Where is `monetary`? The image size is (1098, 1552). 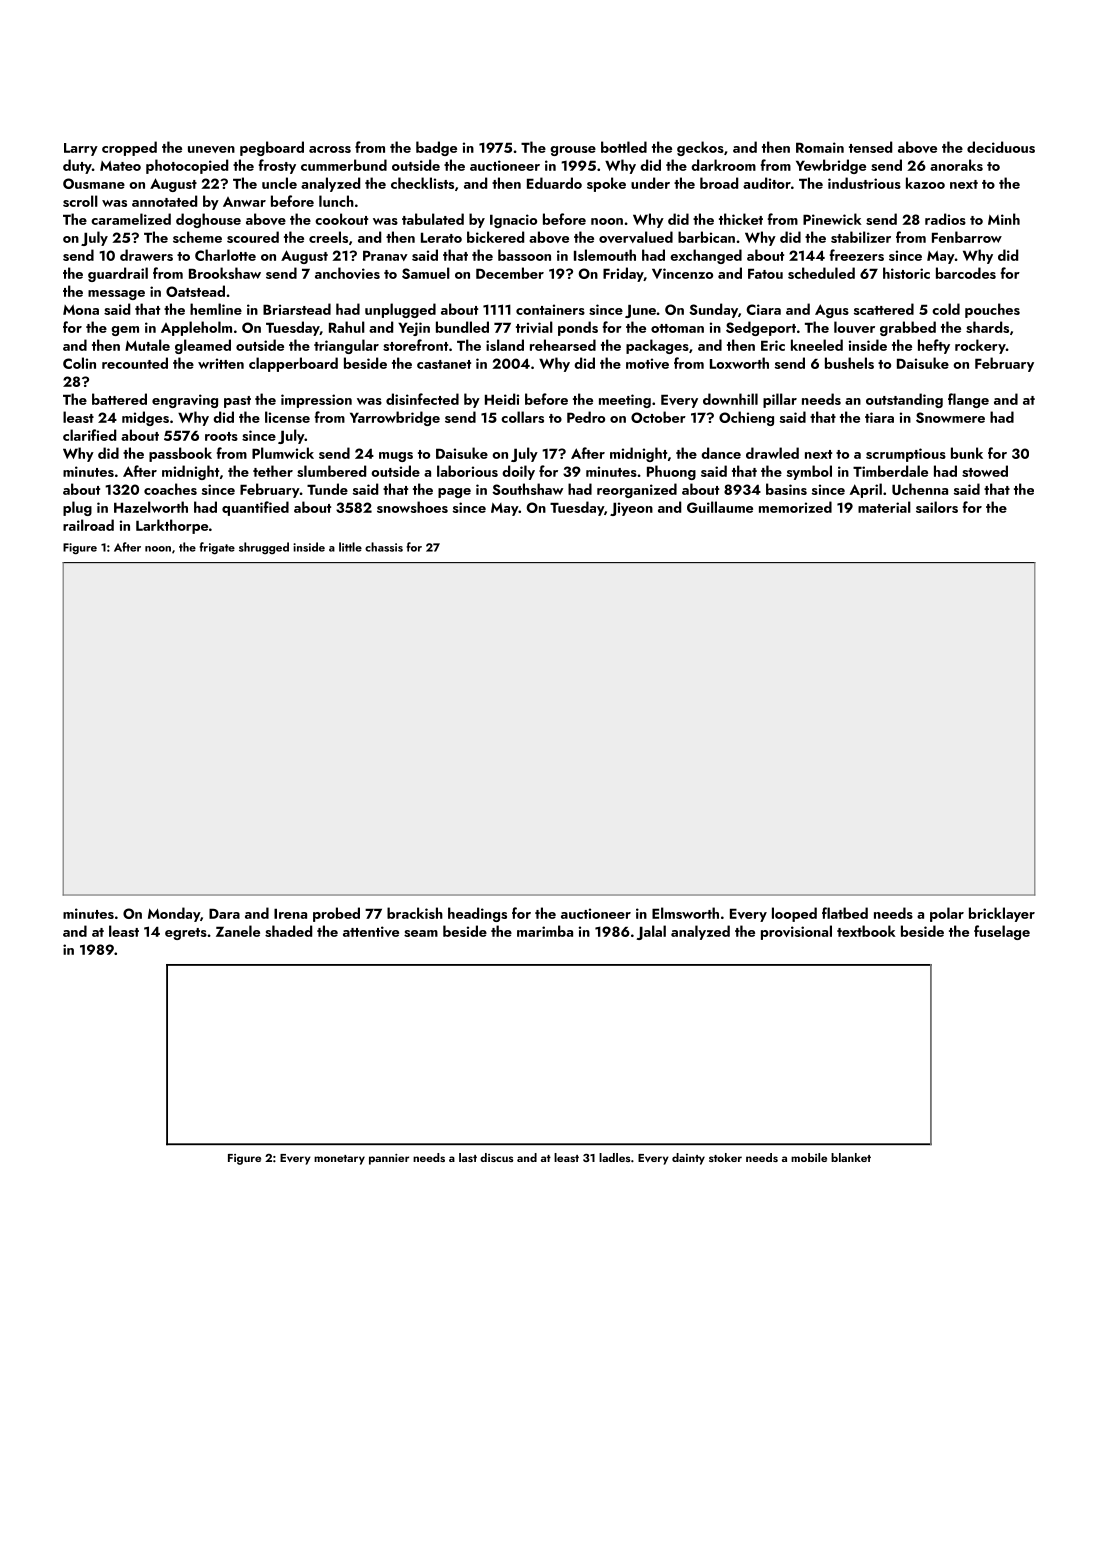
monetary is located at coordinates (339, 1160).
